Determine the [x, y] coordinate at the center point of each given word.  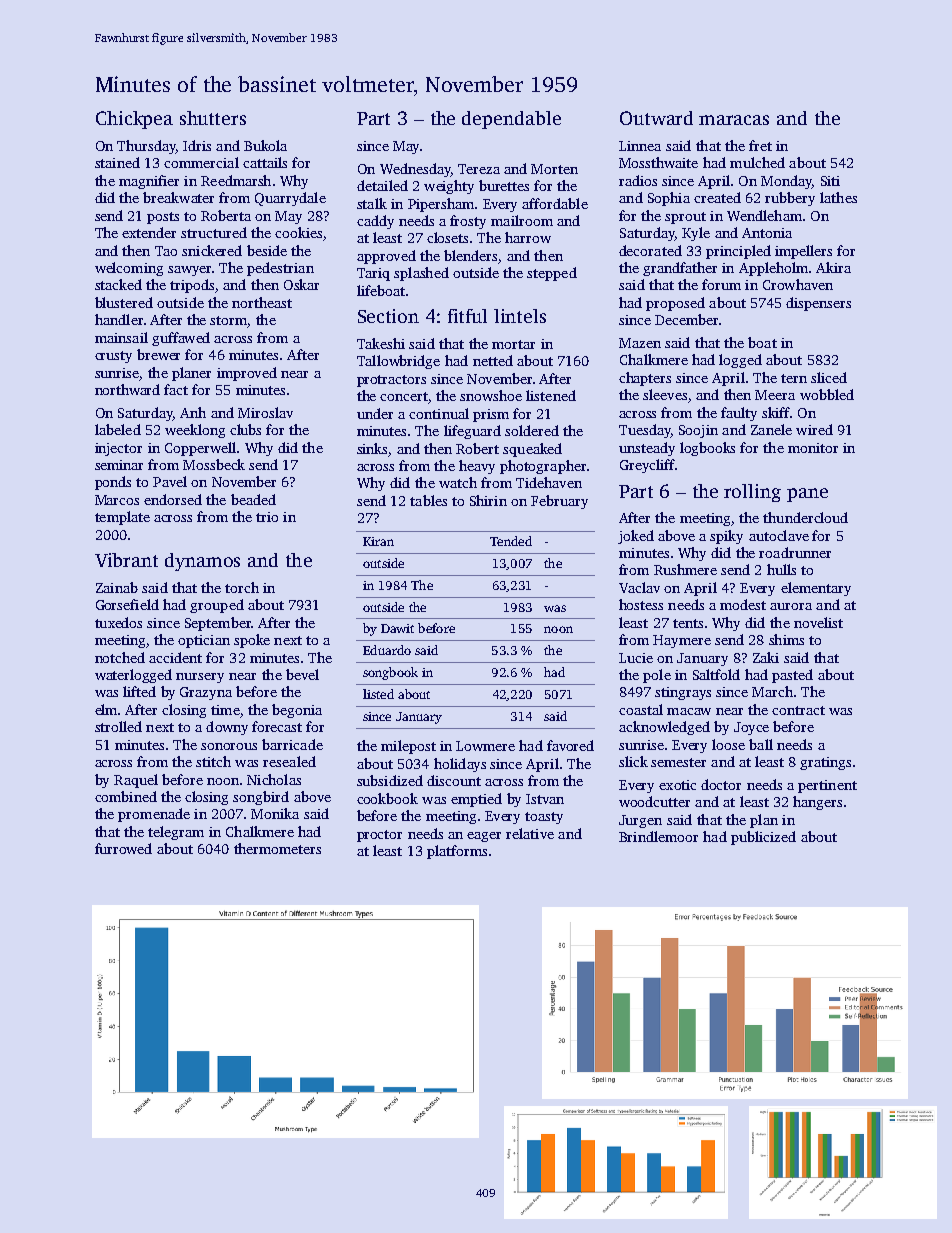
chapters [645, 379]
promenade [154, 815]
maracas [734, 120]
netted [493, 360]
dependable [511, 120]
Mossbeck [214, 464]
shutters [213, 118]
